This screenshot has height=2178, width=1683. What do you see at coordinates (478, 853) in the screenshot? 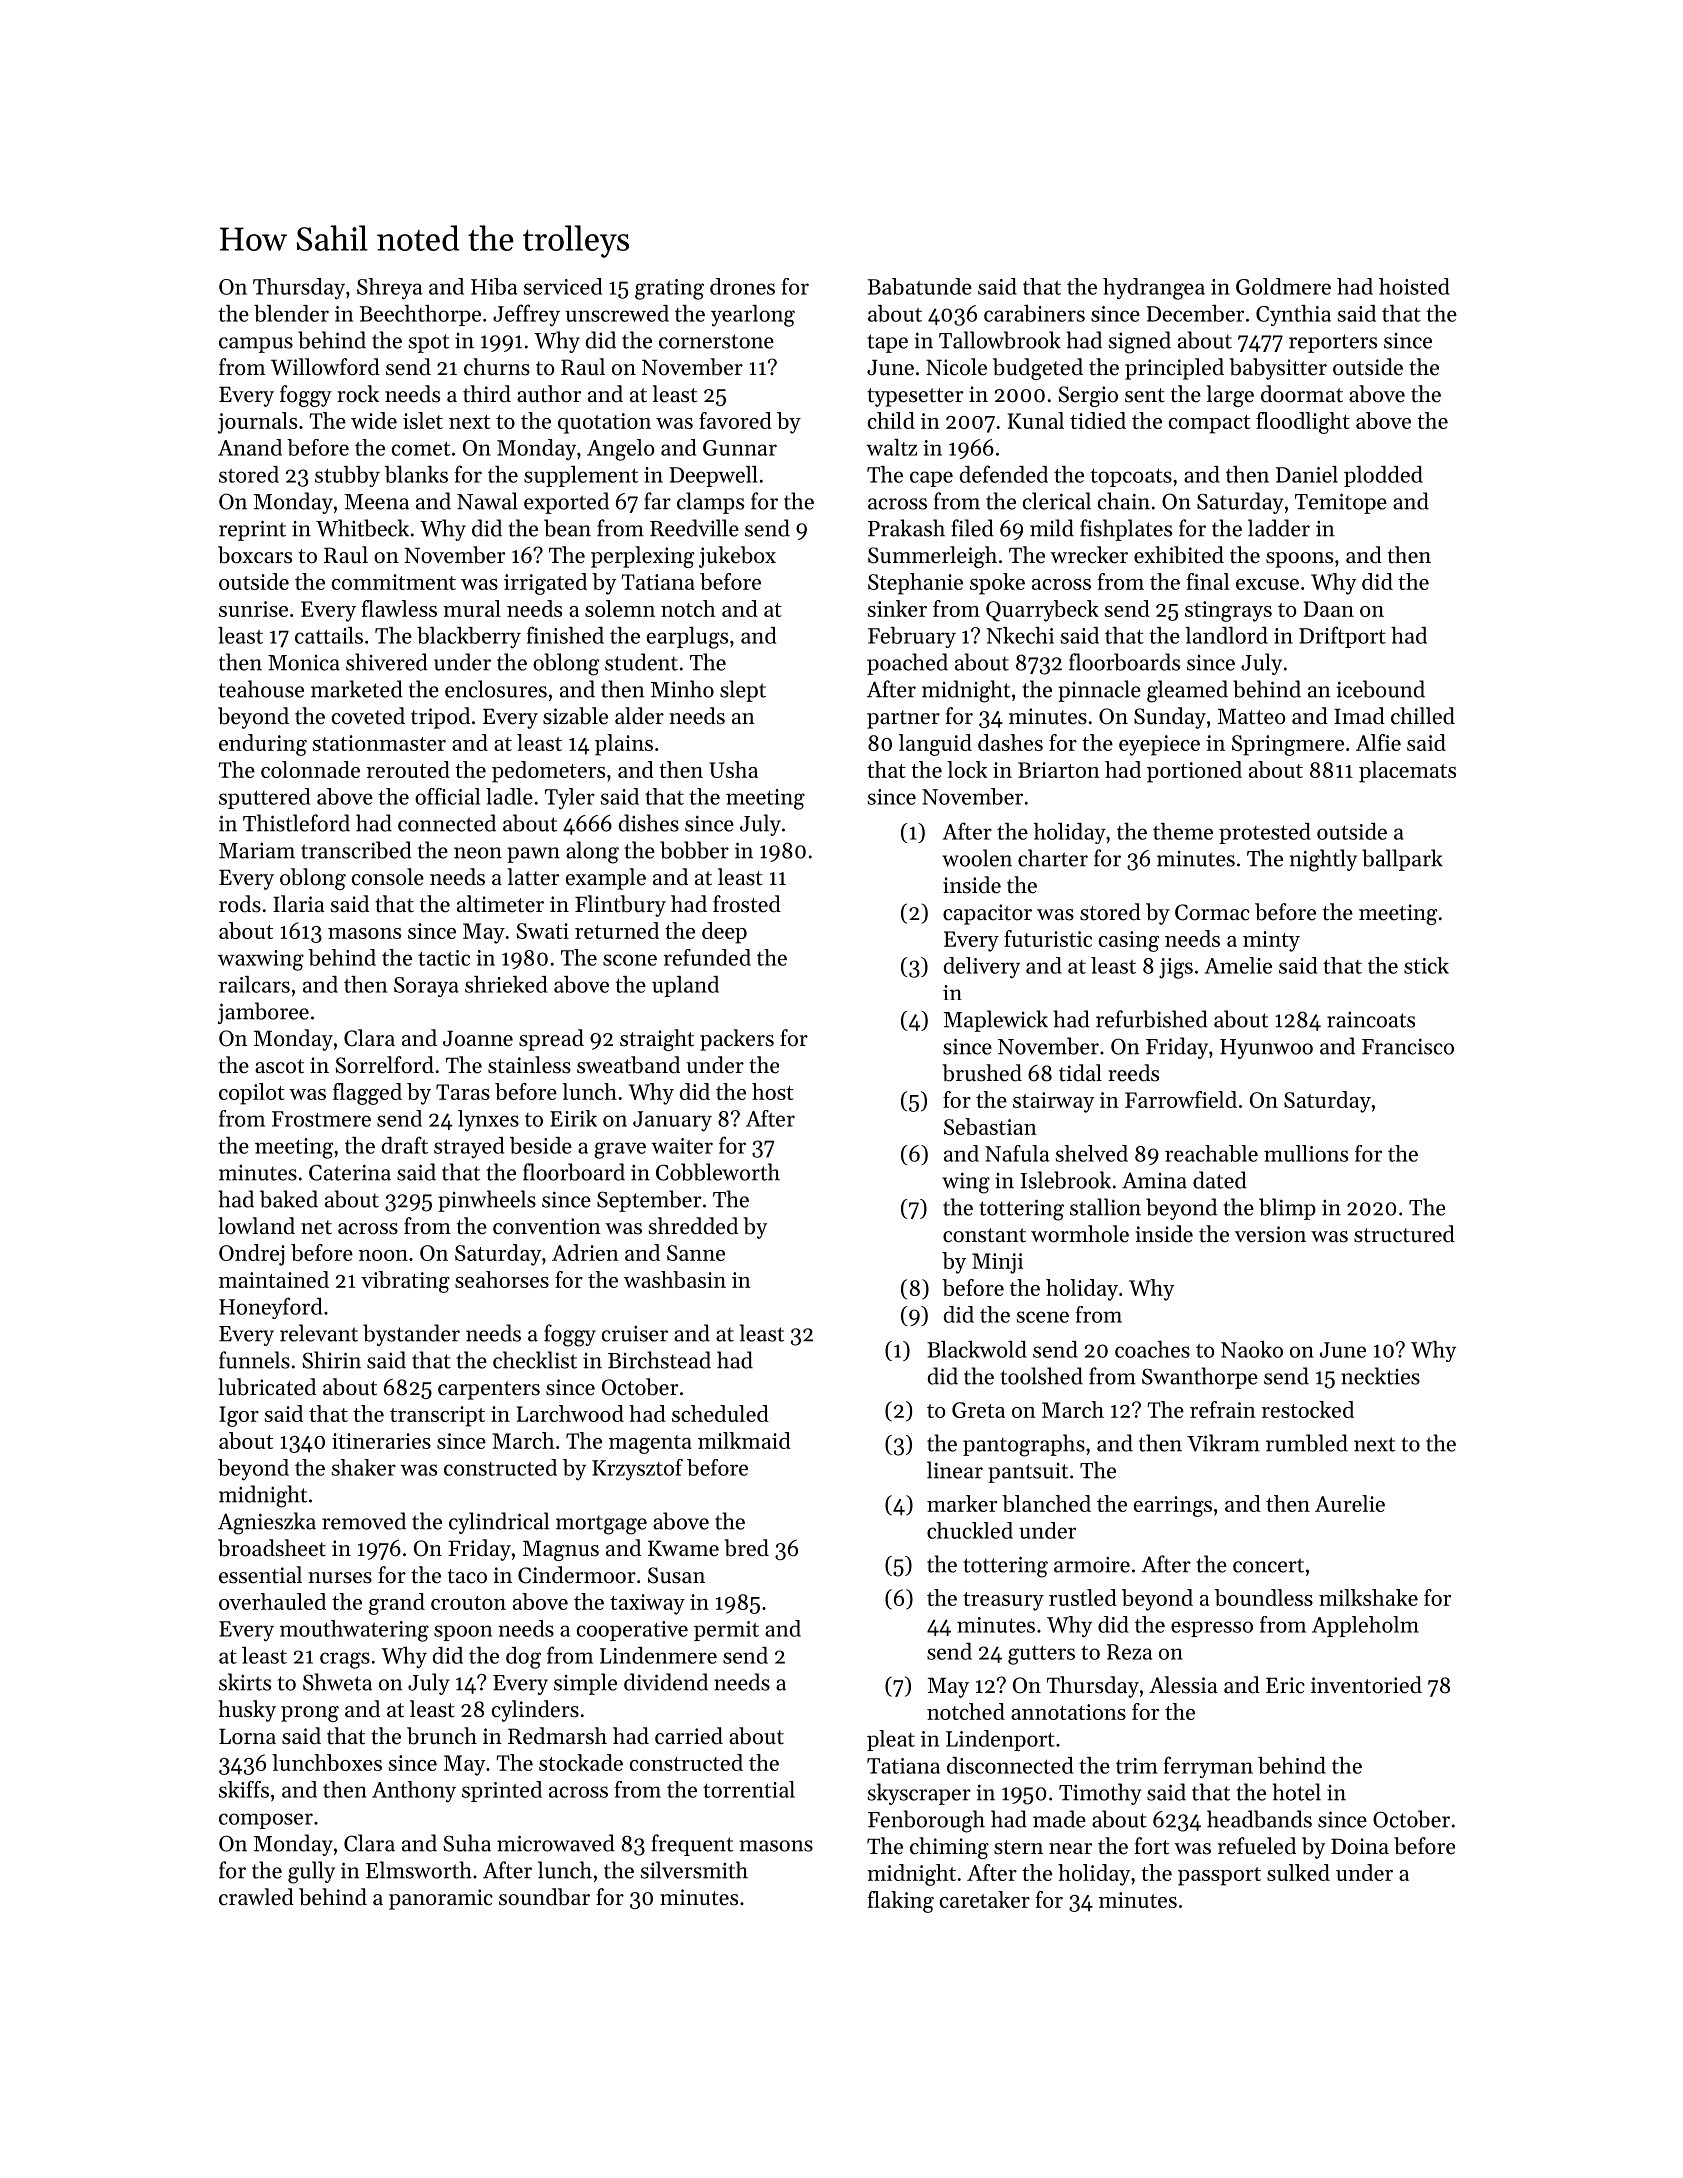
I see `neon` at bounding box center [478, 853].
